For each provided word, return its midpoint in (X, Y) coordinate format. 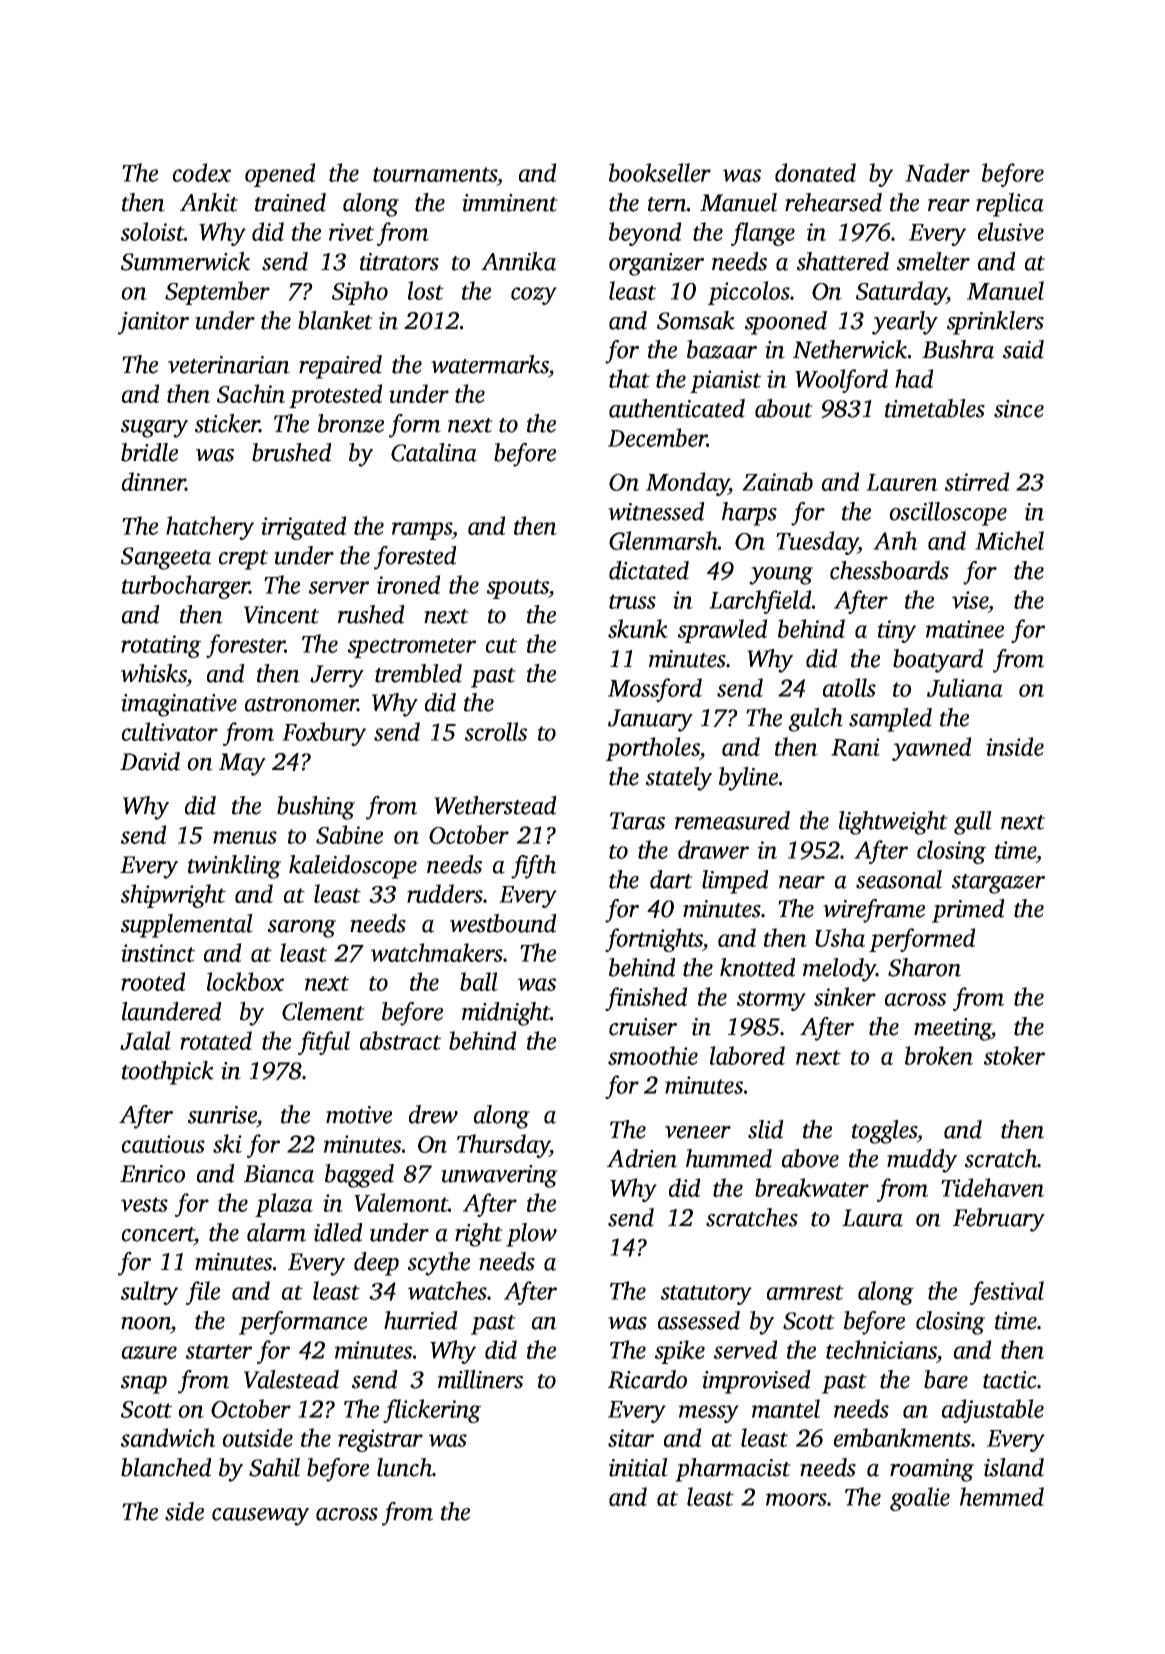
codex (202, 172)
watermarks (490, 364)
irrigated (304, 528)
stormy (771, 1001)
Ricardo (647, 1379)
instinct (158, 953)
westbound (503, 923)
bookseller (660, 172)
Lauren (902, 482)
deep (376, 1264)
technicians (881, 1349)
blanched (166, 1467)
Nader (937, 172)
